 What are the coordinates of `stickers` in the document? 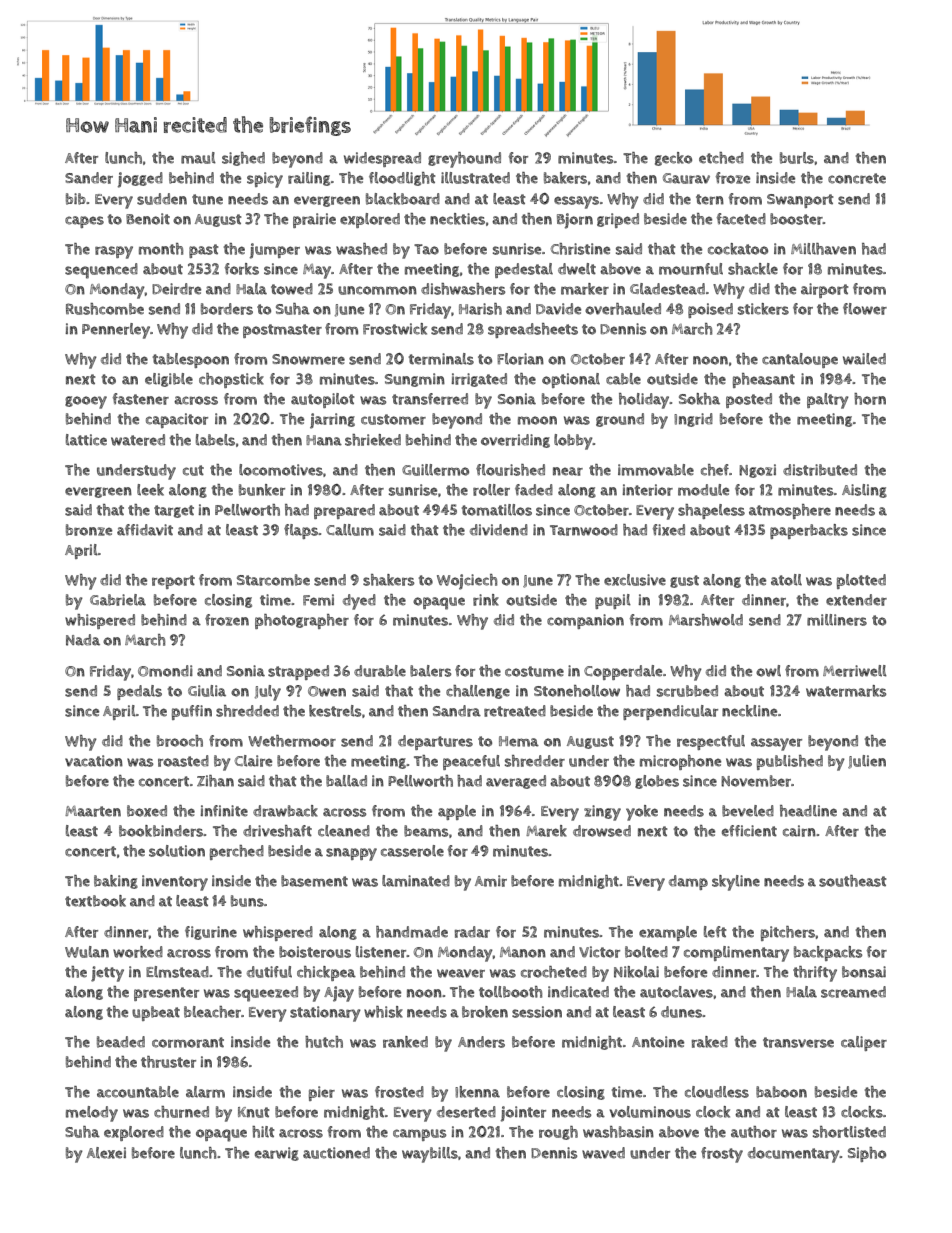 It's located at (763, 309).
